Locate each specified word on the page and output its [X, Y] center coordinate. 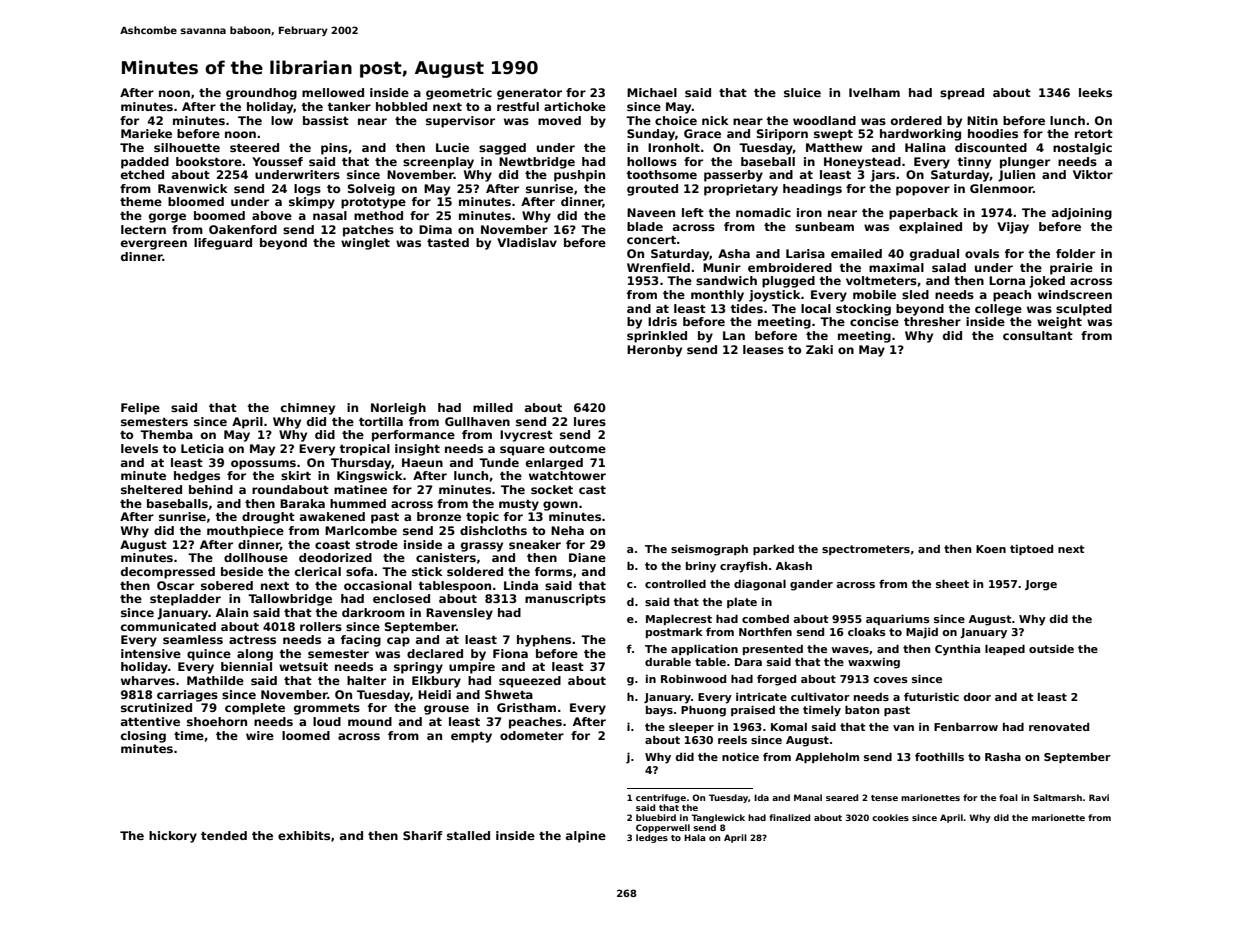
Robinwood [693, 679]
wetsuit [303, 666]
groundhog [261, 94]
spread [962, 94]
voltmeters [881, 280]
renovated [1059, 727]
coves [891, 680]
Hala [694, 837]
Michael [652, 92]
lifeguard [223, 244]
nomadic [763, 212]
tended [224, 835]
